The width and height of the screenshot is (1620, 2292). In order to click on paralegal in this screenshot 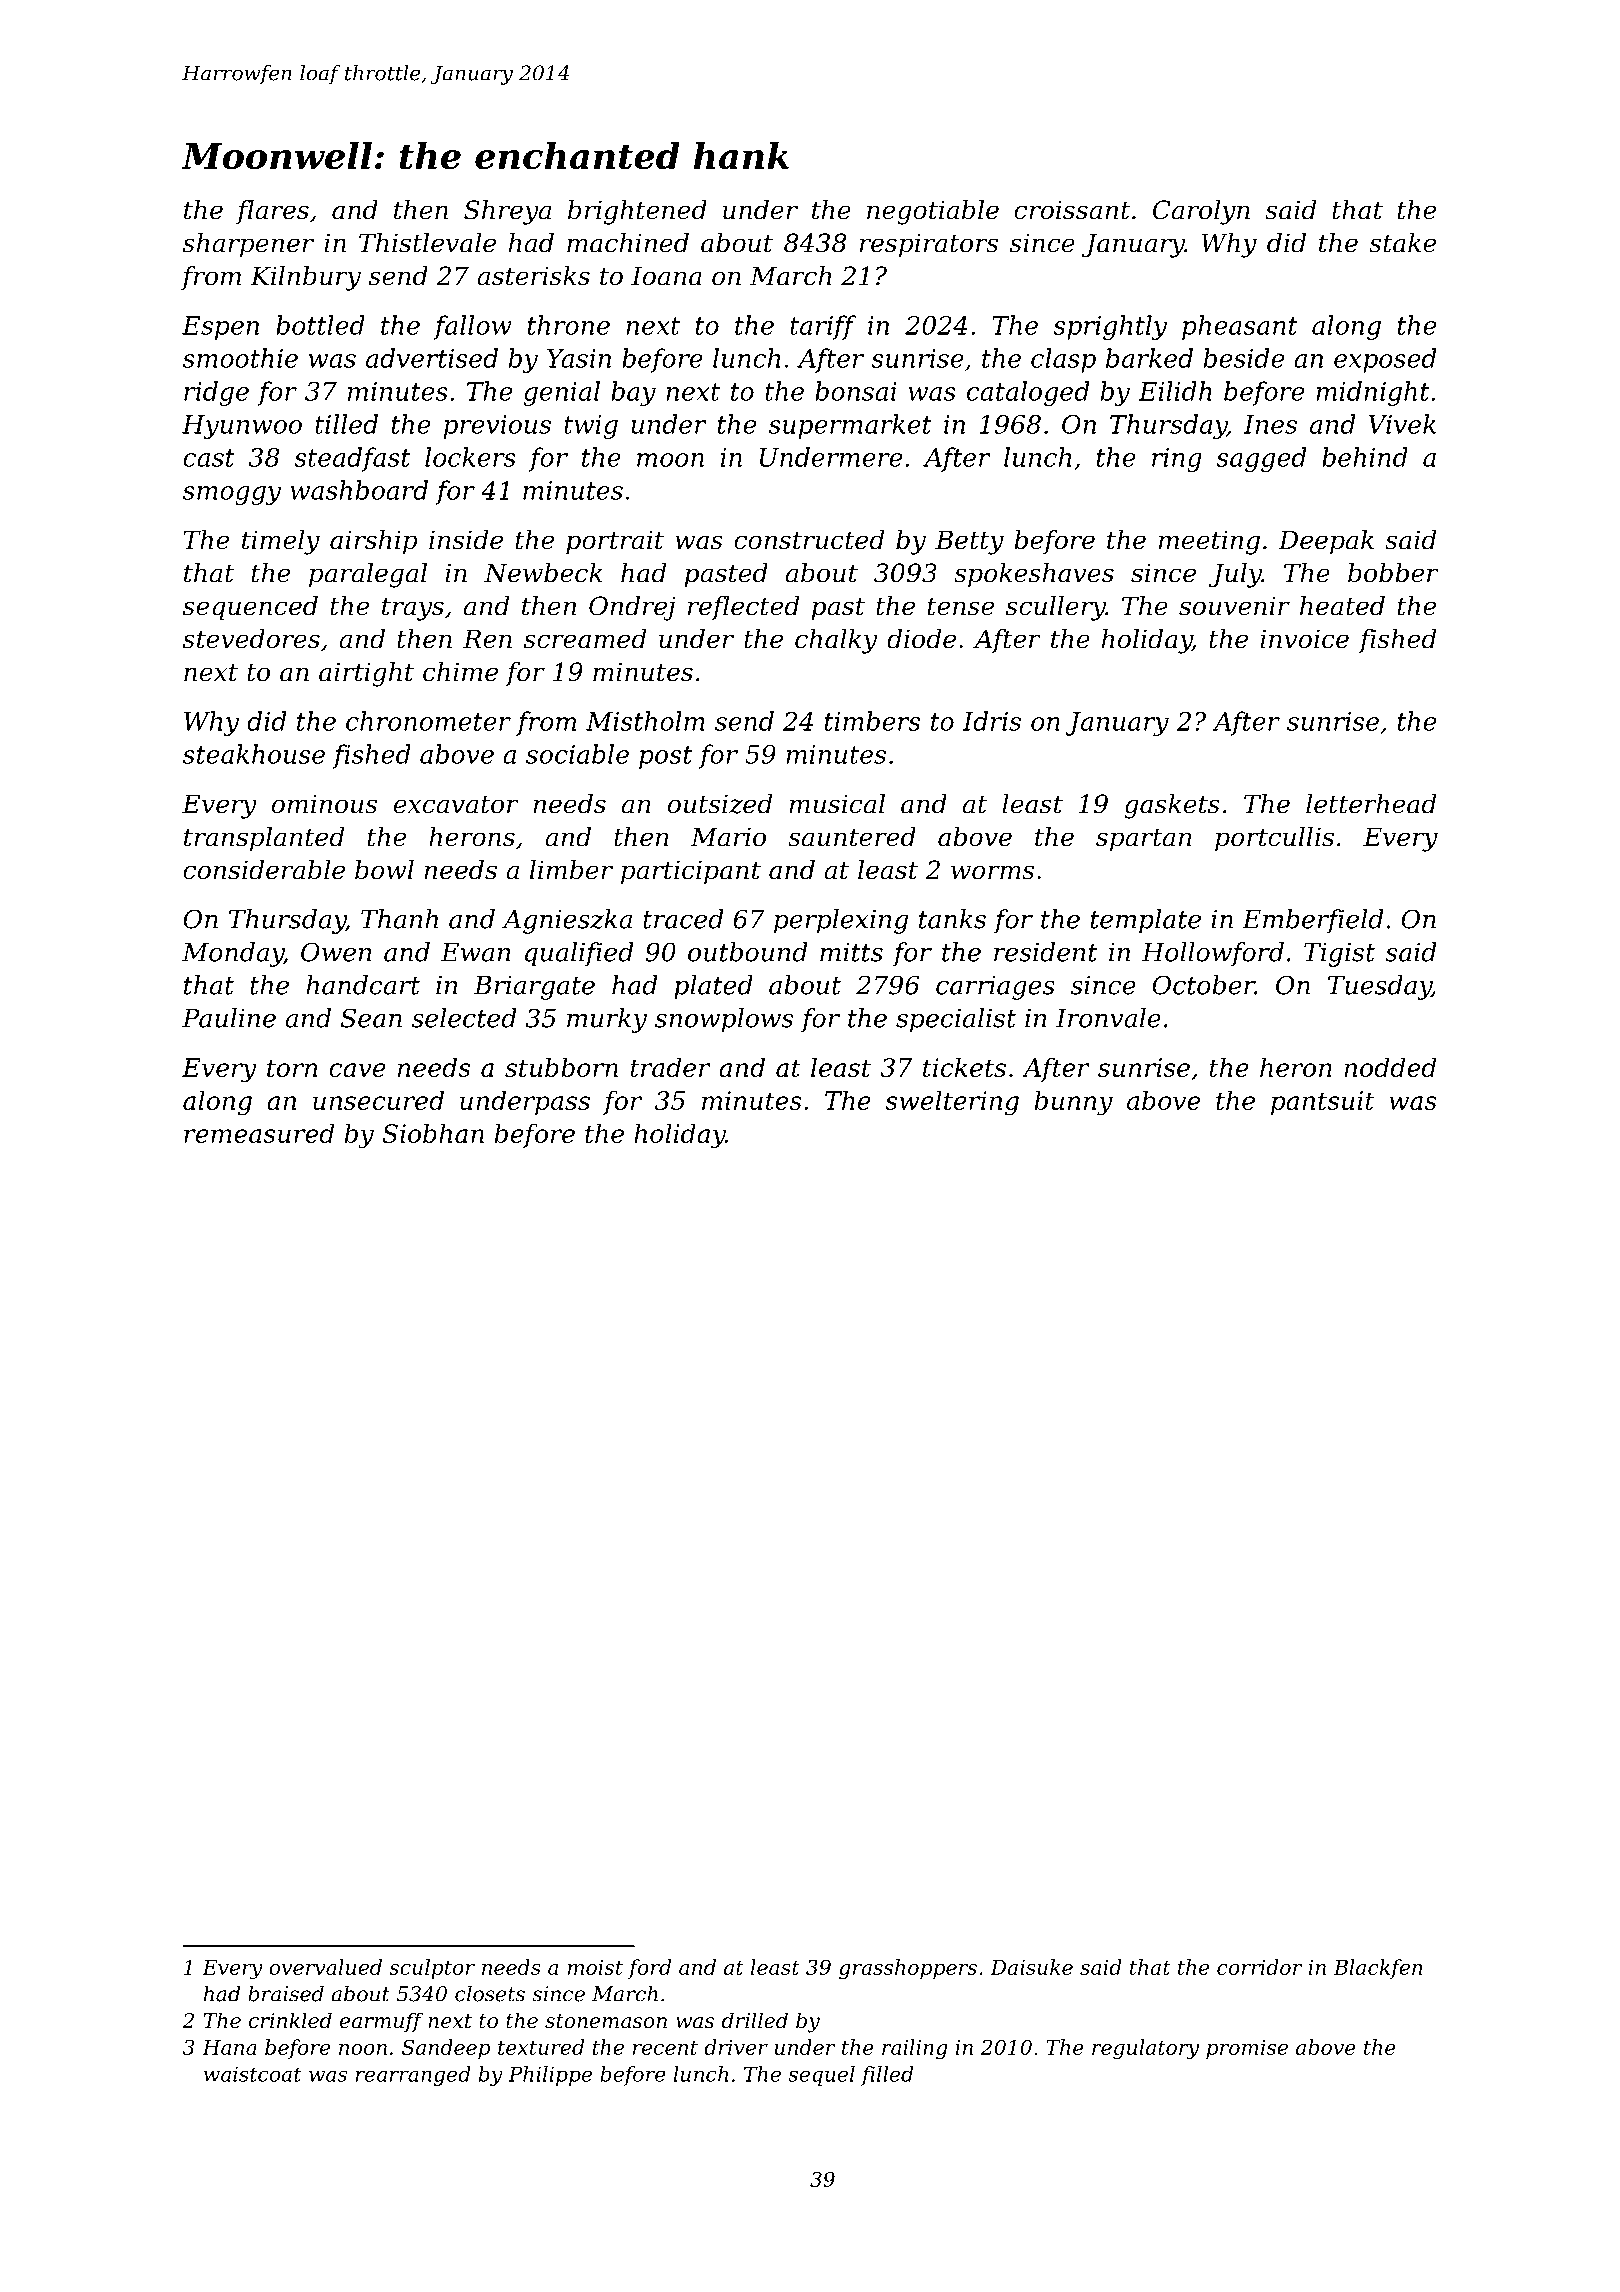, I will do `click(368, 575)`.
